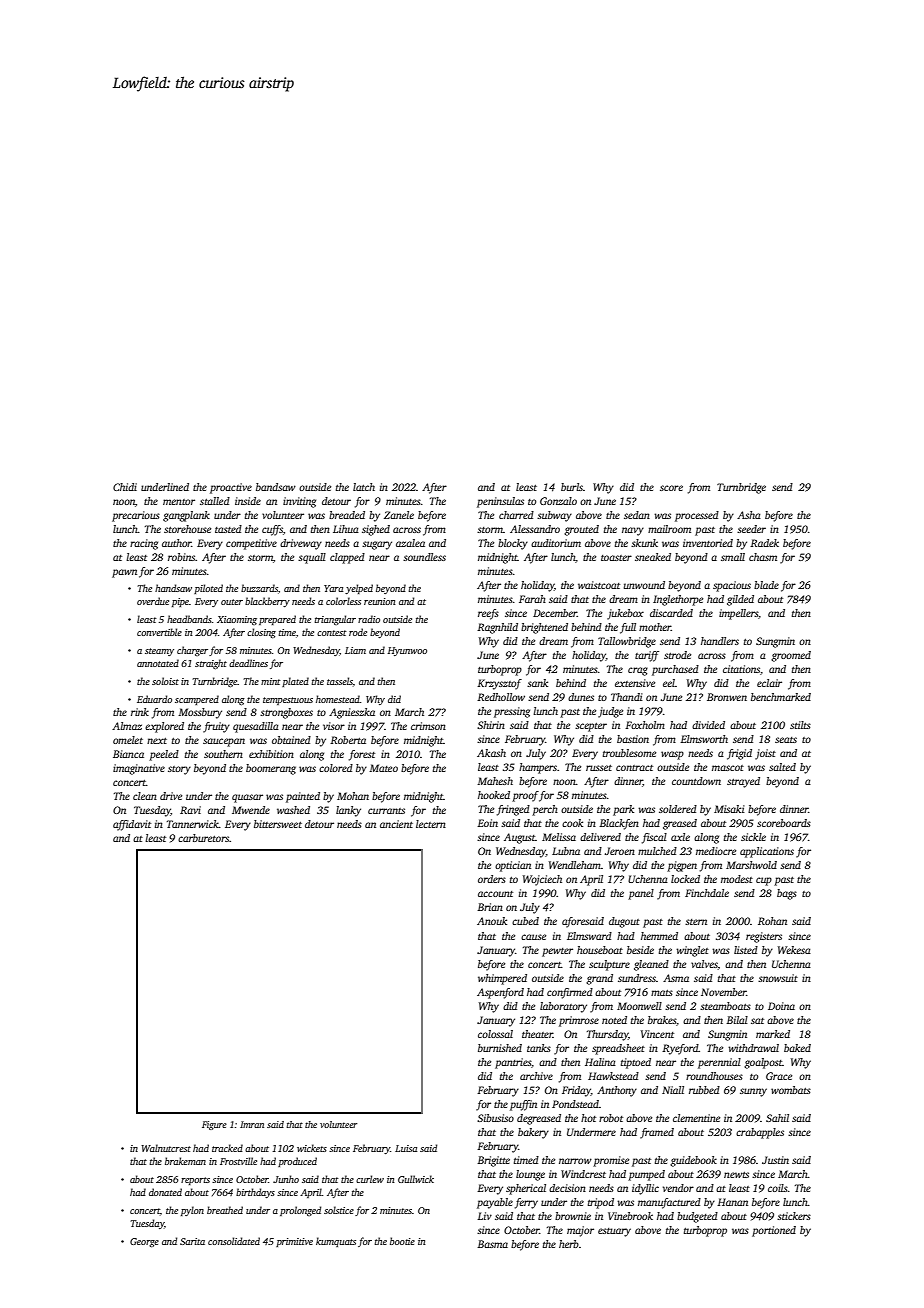 This screenshot has height=1308, width=924. I want to click on Ryeford, so click(680, 1049).
